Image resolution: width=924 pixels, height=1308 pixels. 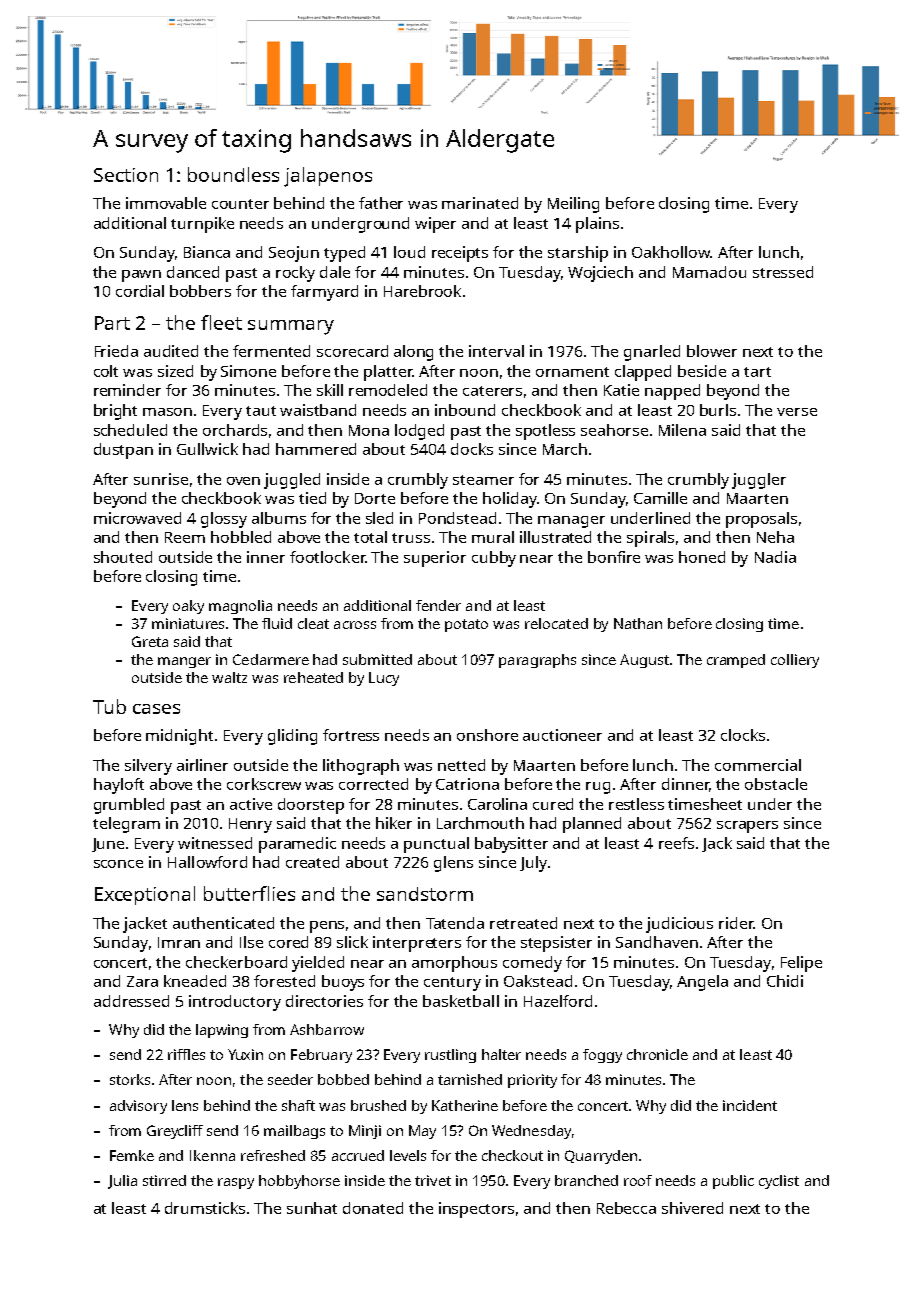 I want to click on scrapers, so click(x=747, y=827).
